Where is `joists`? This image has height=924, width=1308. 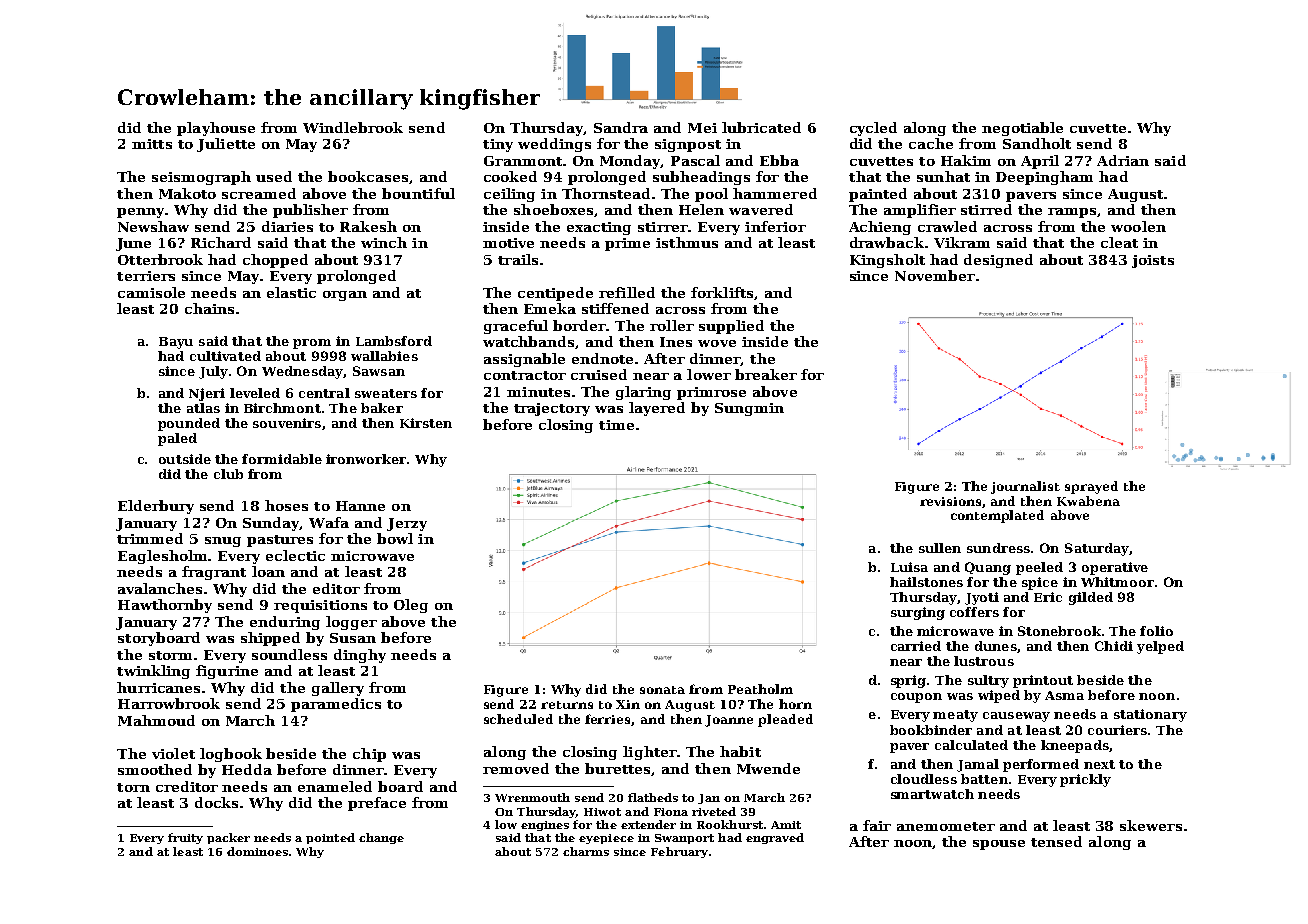
joists is located at coordinates (1153, 261).
